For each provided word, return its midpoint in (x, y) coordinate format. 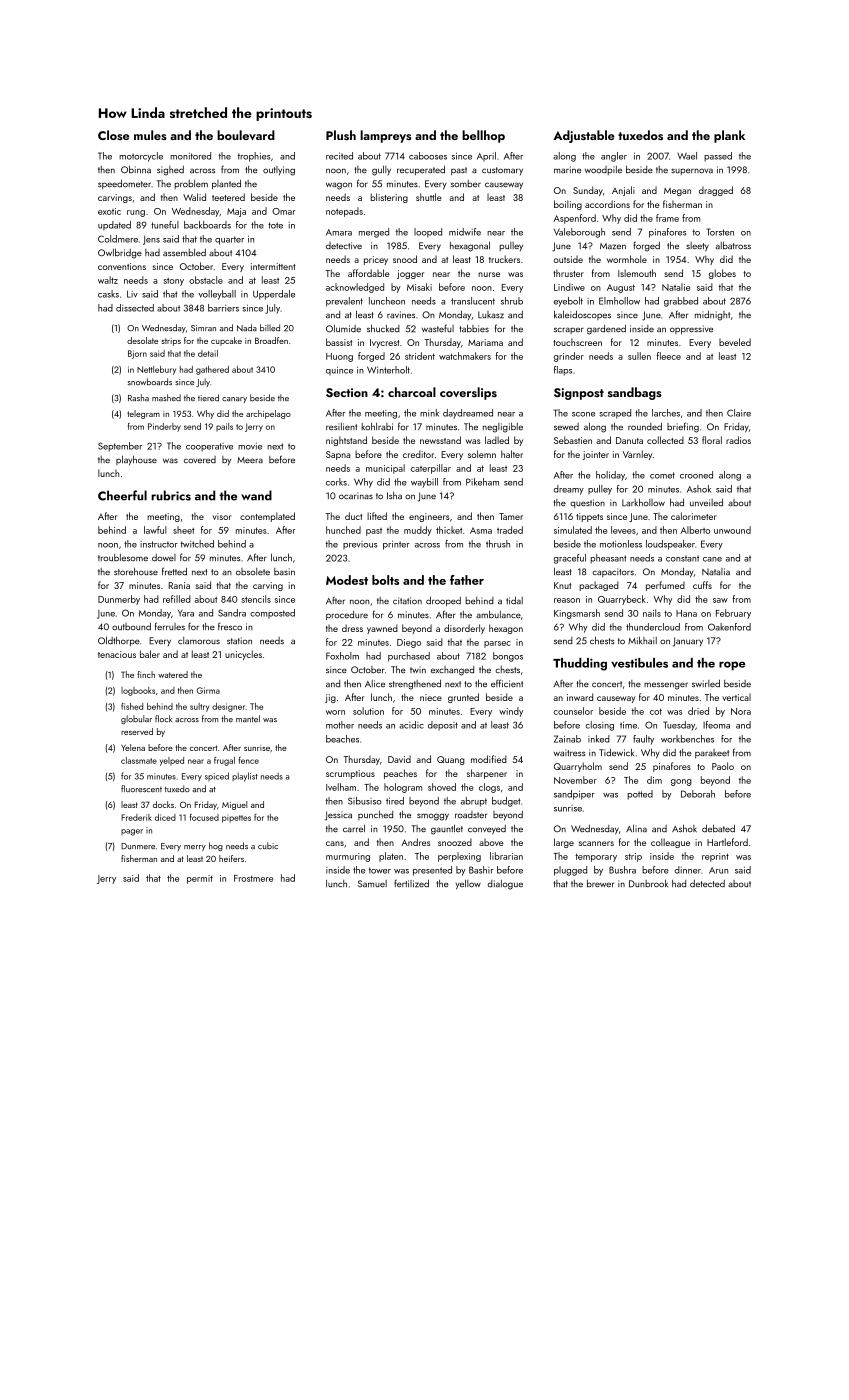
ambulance (498, 614)
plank (729, 136)
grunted (463, 698)
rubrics (171, 495)
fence (248, 760)
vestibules (639, 663)
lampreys (385, 136)
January (688, 642)
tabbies (474, 328)
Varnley (637, 455)
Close (113, 135)
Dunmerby (119, 600)
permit (200, 879)
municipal (385, 469)
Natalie (676, 287)
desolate (142, 340)
